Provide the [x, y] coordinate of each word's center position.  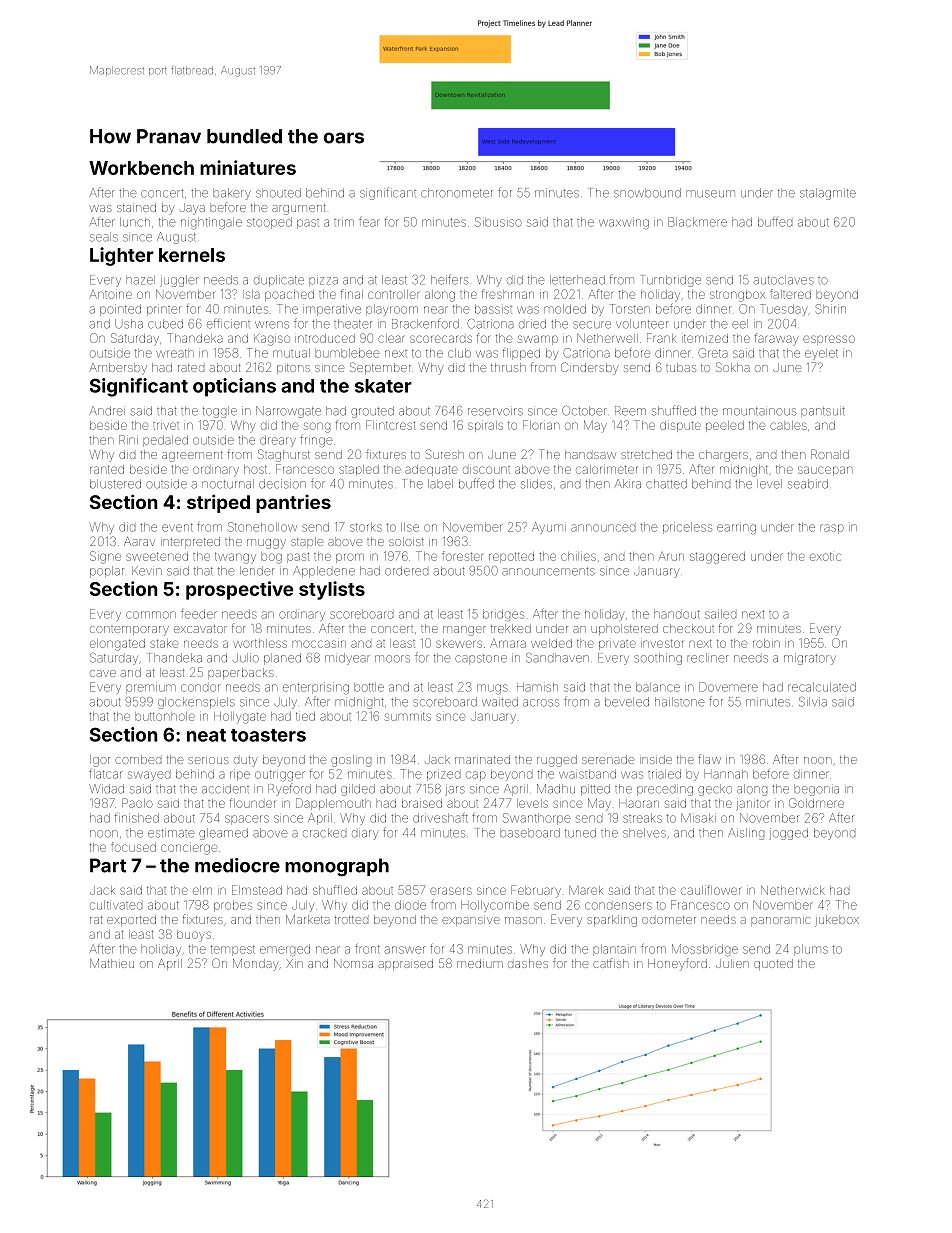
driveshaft [440, 818]
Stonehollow [262, 527]
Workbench [141, 168]
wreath [175, 353]
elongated [117, 645]
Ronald [830, 454]
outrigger [280, 776]
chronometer [457, 193]
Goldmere [816, 803]
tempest [232, 950]
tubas [681, 367]
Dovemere [728, 687]
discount [486, 470]
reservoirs [495, 411]
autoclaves [783, 280]
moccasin [319, 644]
